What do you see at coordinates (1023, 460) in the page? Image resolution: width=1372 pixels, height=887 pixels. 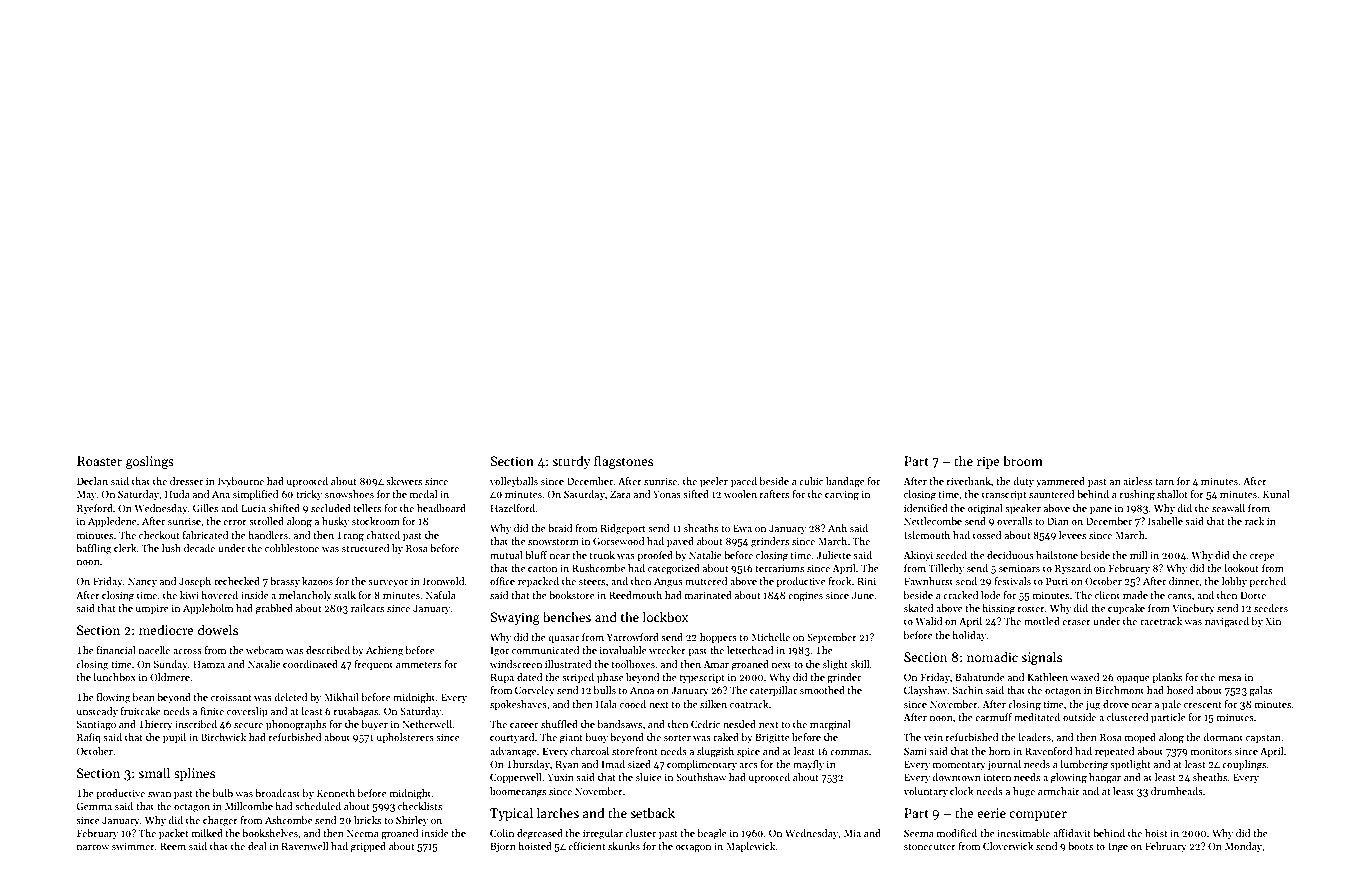 I see `broom` at bounding box center [1023, 460].
